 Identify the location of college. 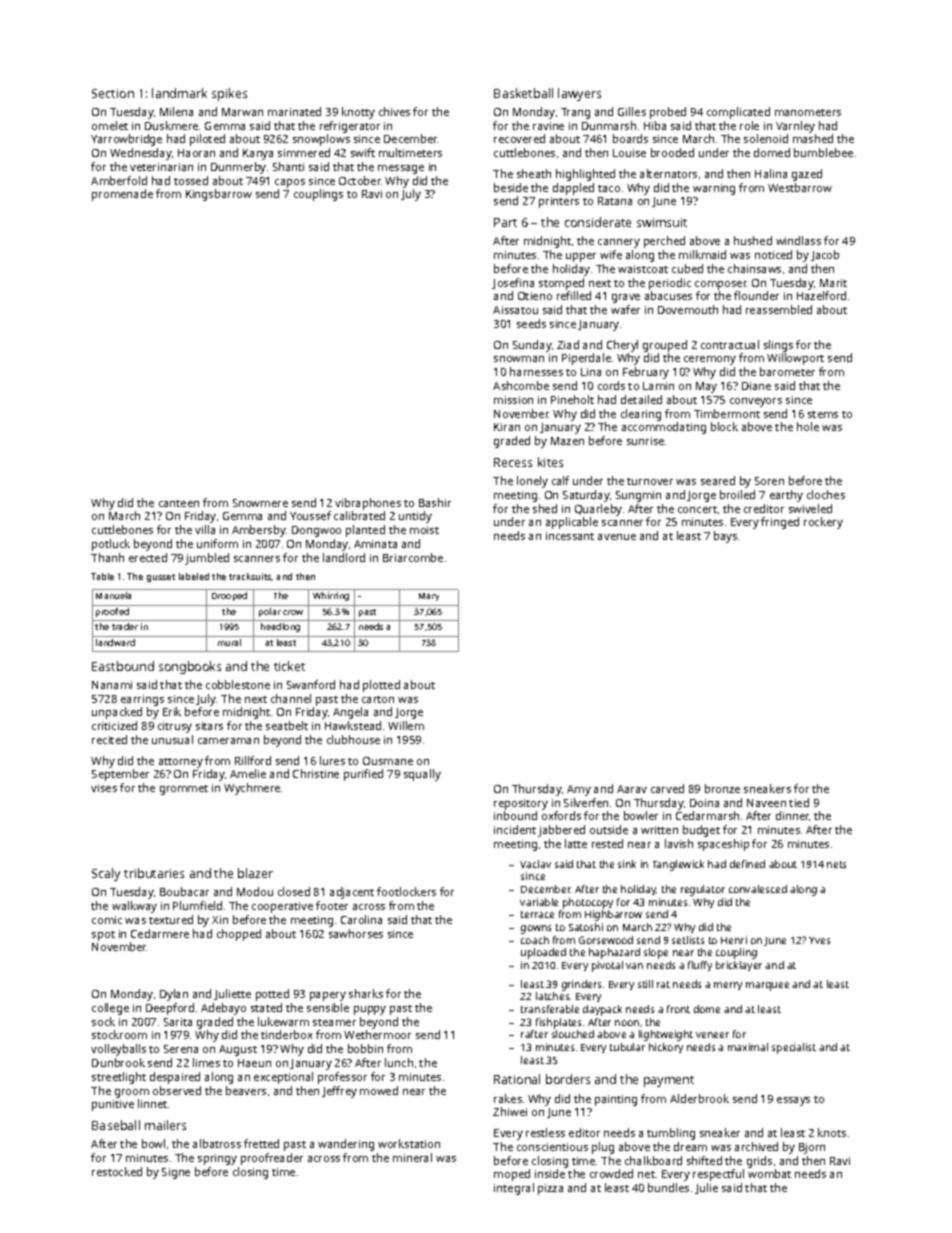
(110, 1009).
